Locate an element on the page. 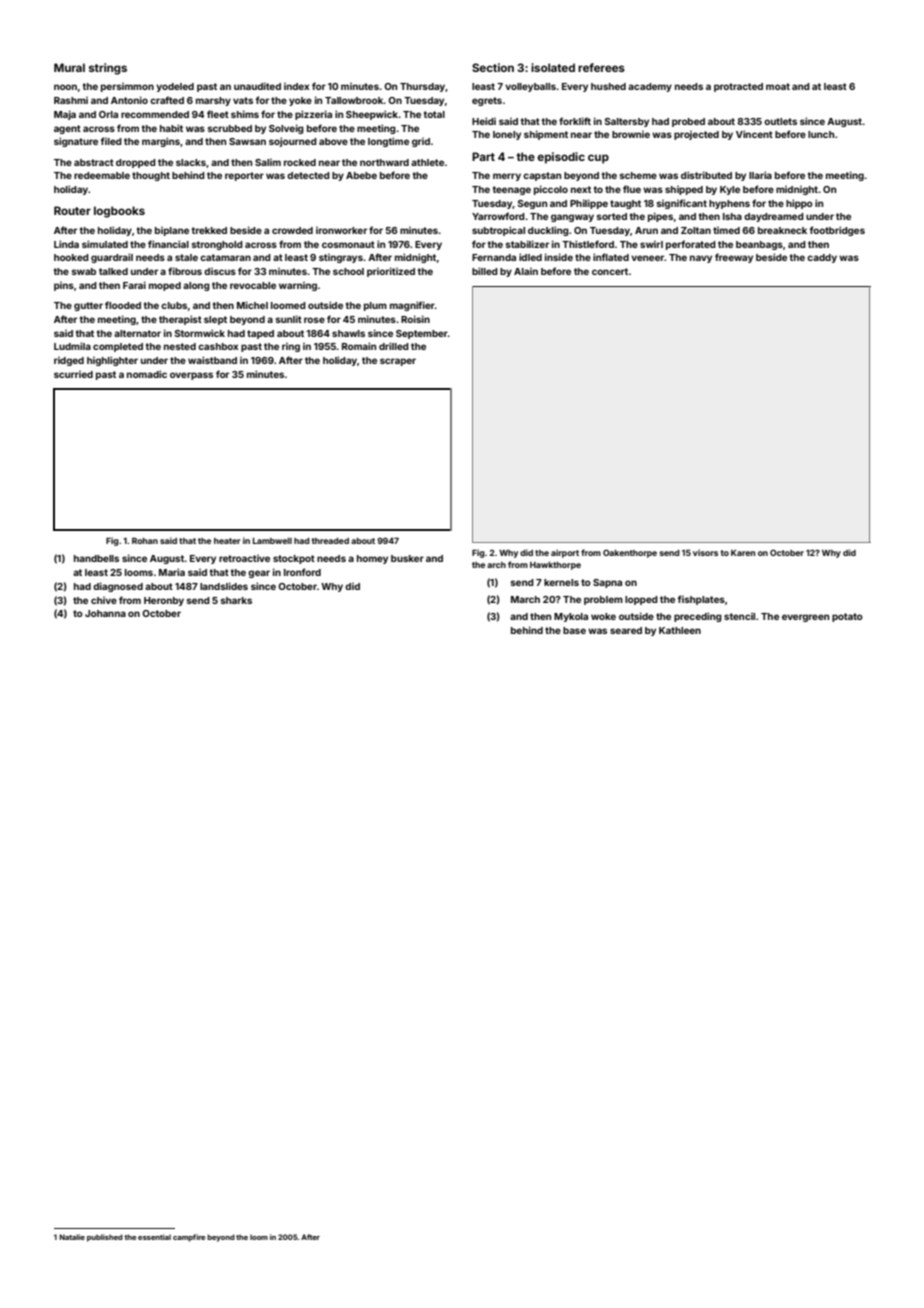 The height and width of the image is (1308, 924). Kathleen is located at coordinates (680, 630).
